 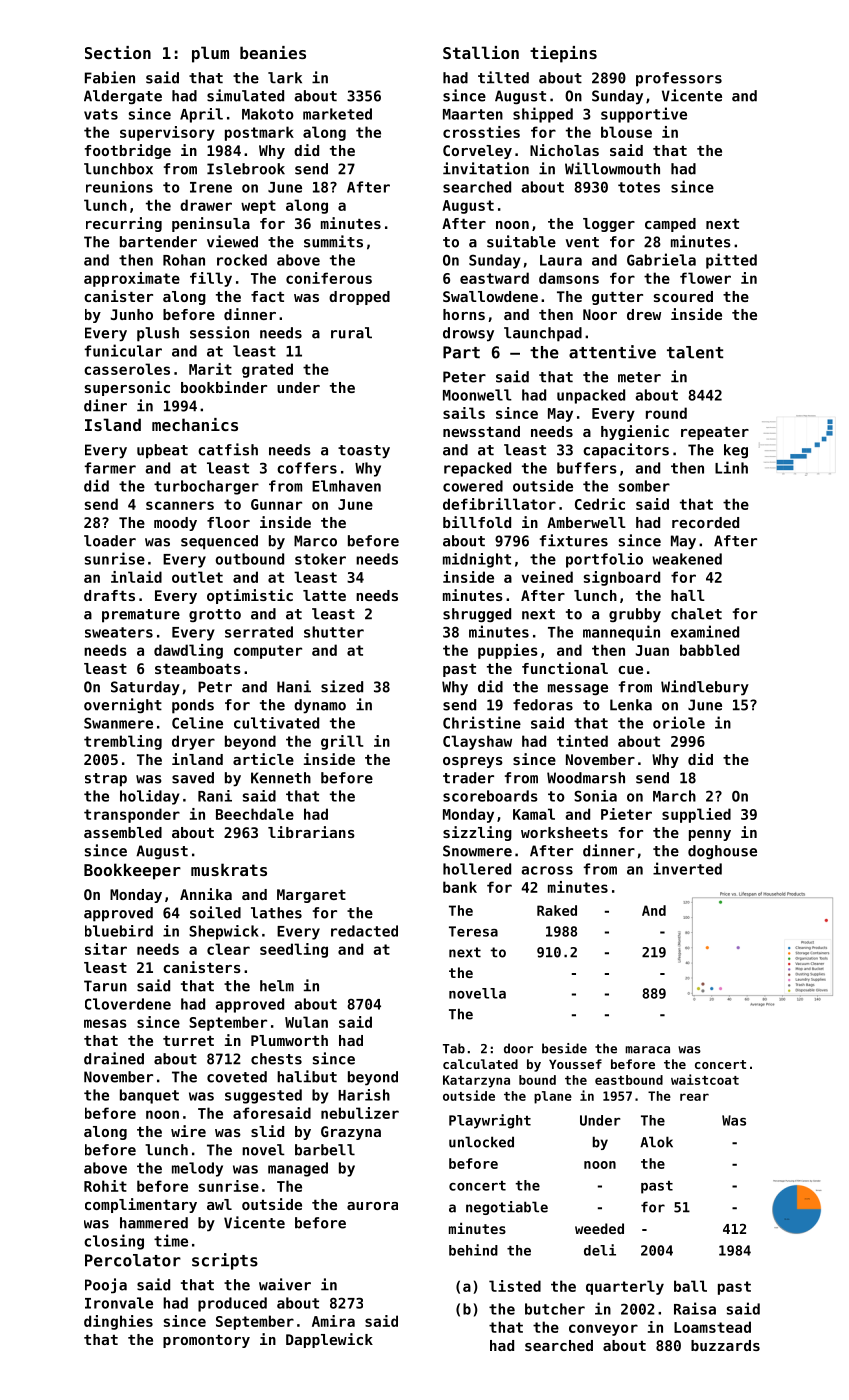 I want to click on newsstand, so click(x=481, y=431).
